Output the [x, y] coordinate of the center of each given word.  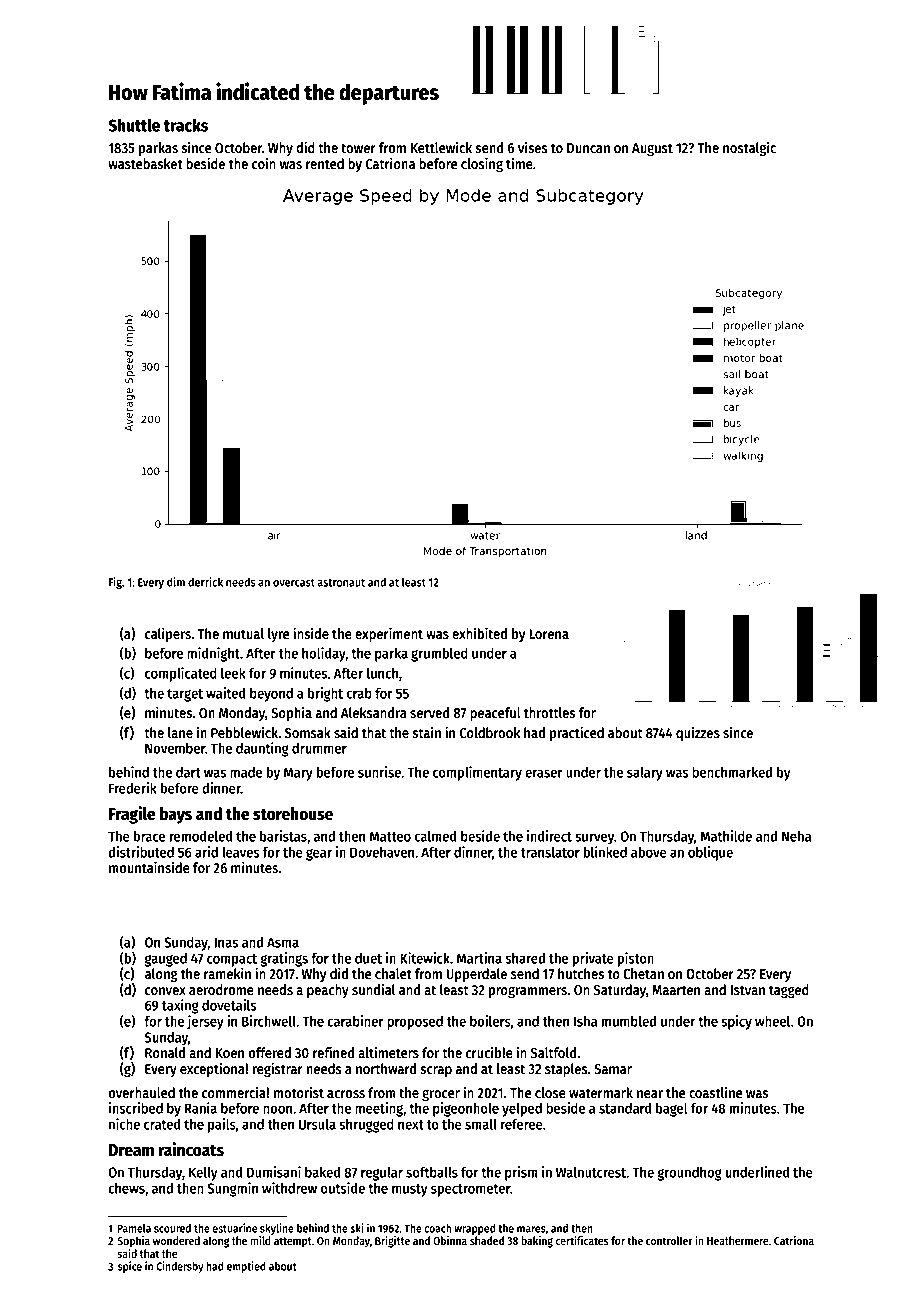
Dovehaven [382, 852]
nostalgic [749, 148]
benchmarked [732, 772]
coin [264, 163]
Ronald [165, 1052]
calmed [435, 836]
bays [176, 815]
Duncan [588, 148]
